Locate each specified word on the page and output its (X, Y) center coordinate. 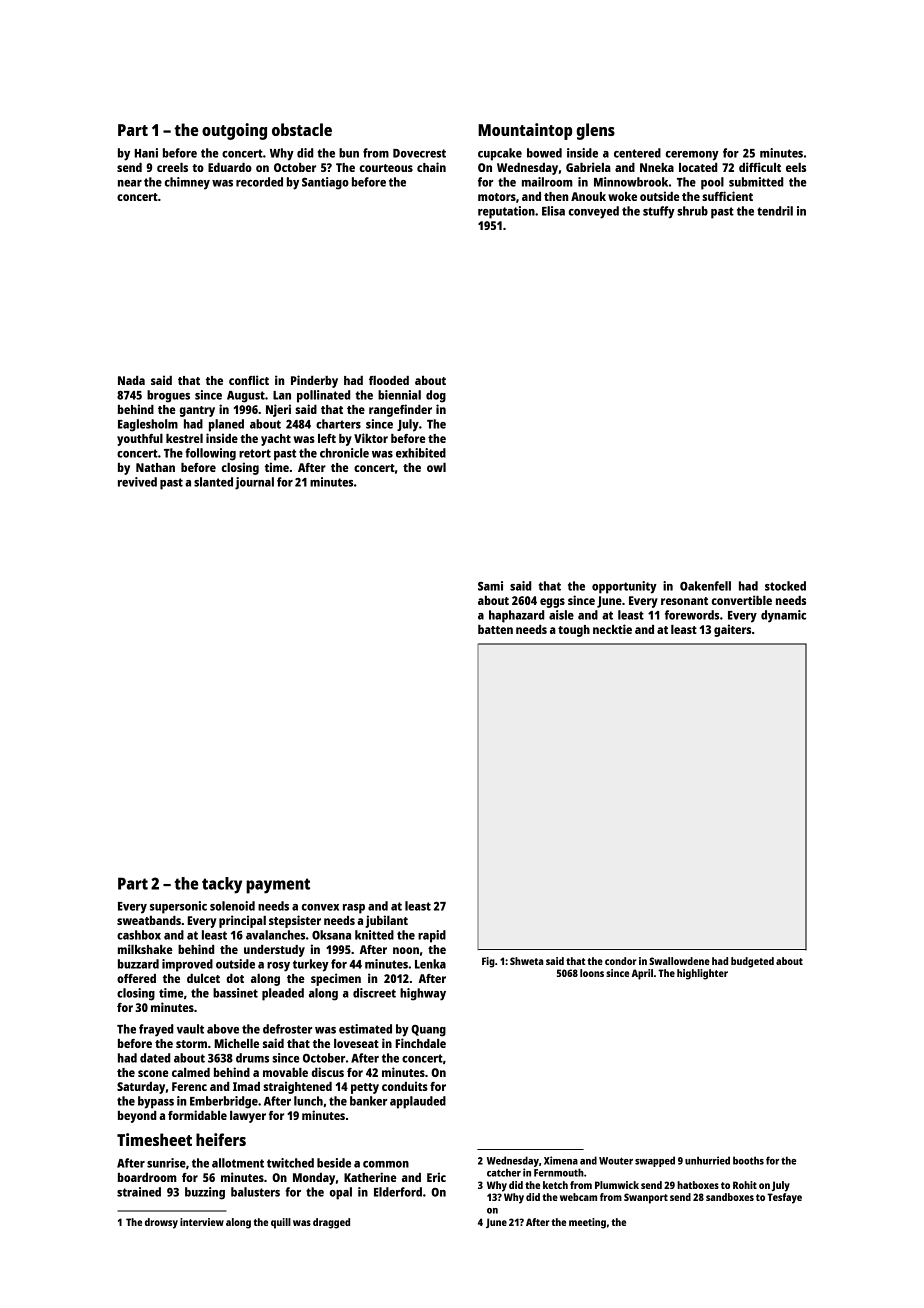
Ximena (561, 1160)
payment (278, 886)
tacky (222, 885)
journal (254, 483)
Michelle (236, 1043)
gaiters (732, 630)
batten (495, 629)
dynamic (783, 616)
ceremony (692, 156)
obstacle (302, 129)
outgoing (234, 131)
